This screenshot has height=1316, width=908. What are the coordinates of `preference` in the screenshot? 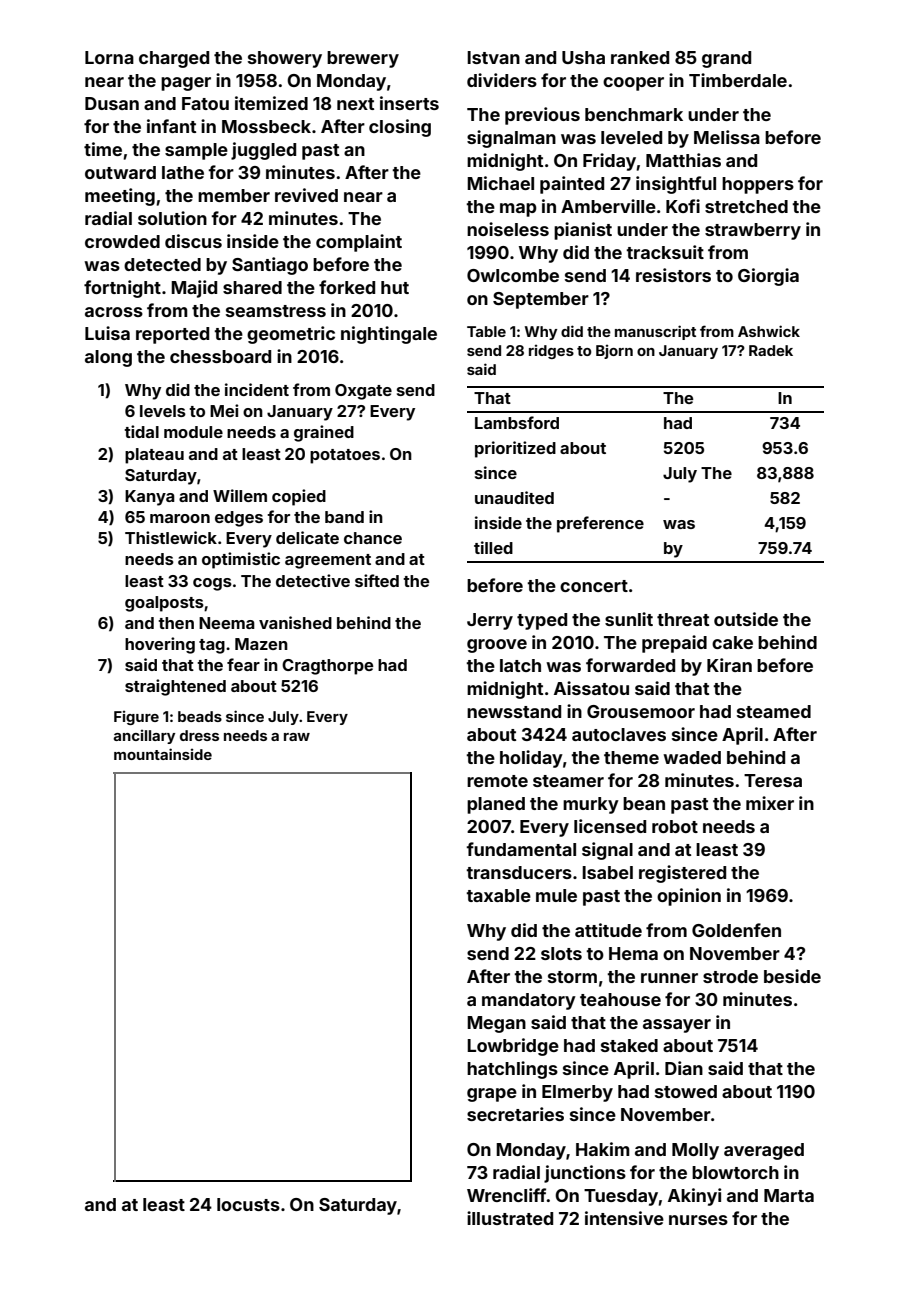 It's located at (600, 524).
